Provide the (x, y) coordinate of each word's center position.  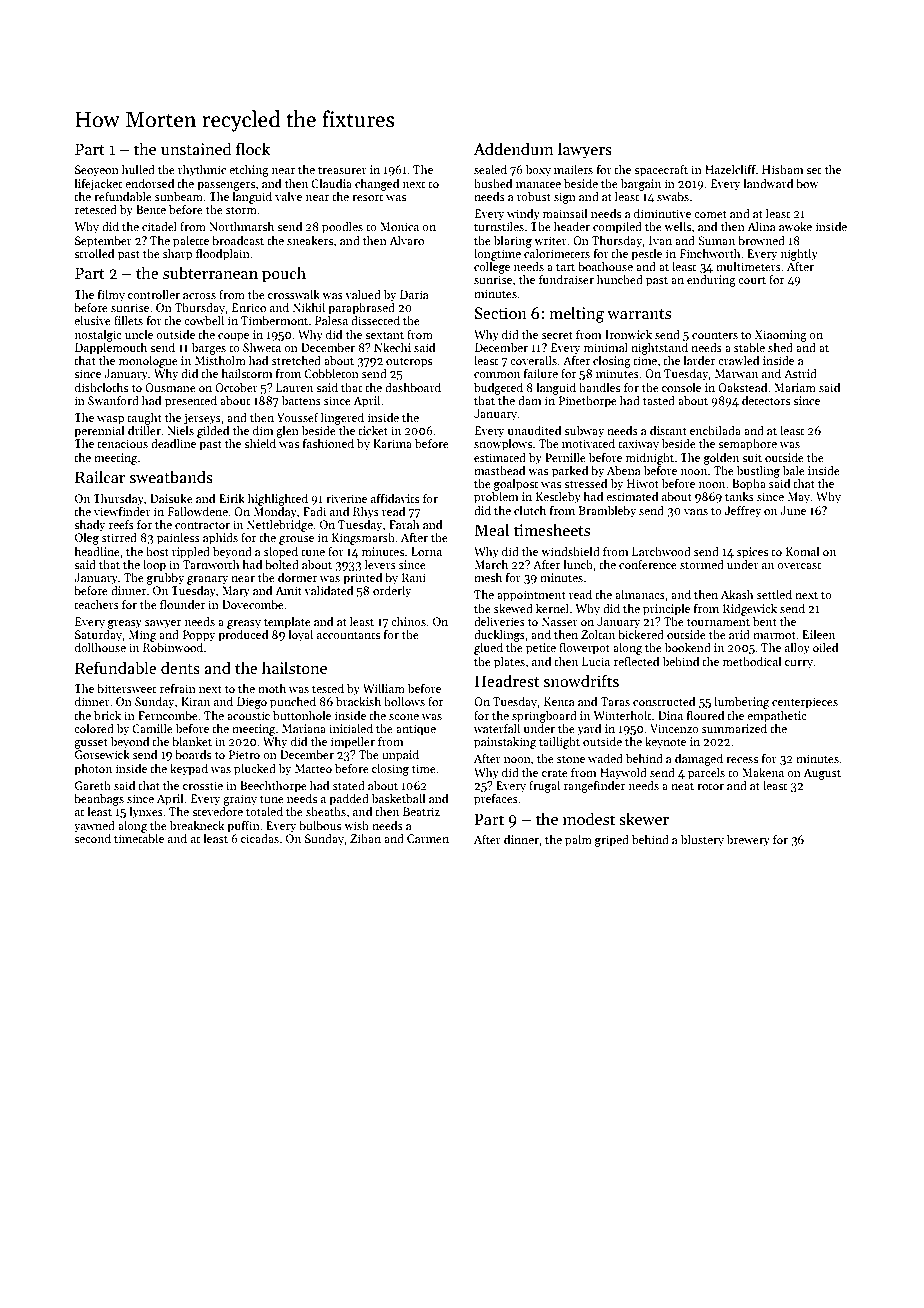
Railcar (100, 476)
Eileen (818, 634)
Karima (392, 443)
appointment (531, 596)
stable (749, 347)
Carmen (428, 838)
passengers (226, 186)
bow (807, 183)
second (92, 838)
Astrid (800, 373)
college (492, 268)
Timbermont (274, 320)
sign (565, 198)
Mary (236, 592)
